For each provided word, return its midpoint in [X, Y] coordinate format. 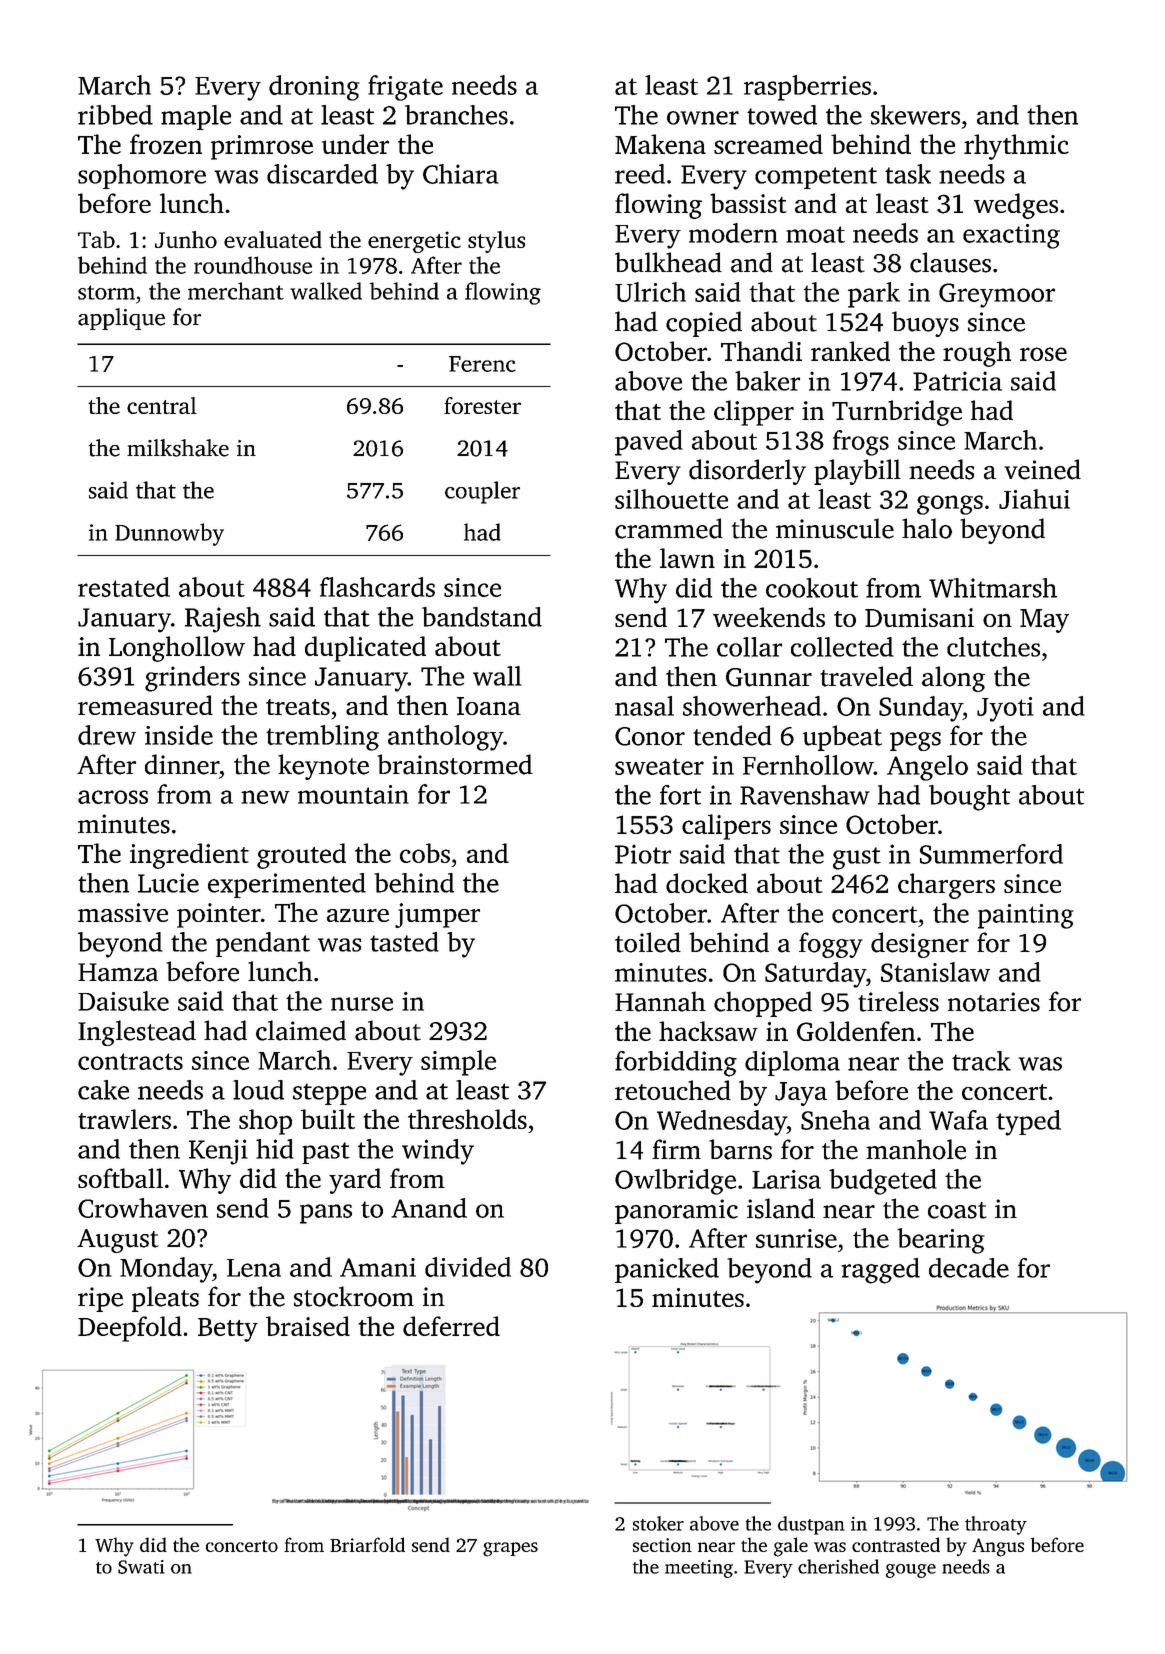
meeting [699, 1569]
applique [121, 319]
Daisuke [123, 1001]
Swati [141, 1567]
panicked [667, 1270]
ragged [880, 1271]
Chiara [461, 174]
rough [977, 354]
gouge [911, 1571]
